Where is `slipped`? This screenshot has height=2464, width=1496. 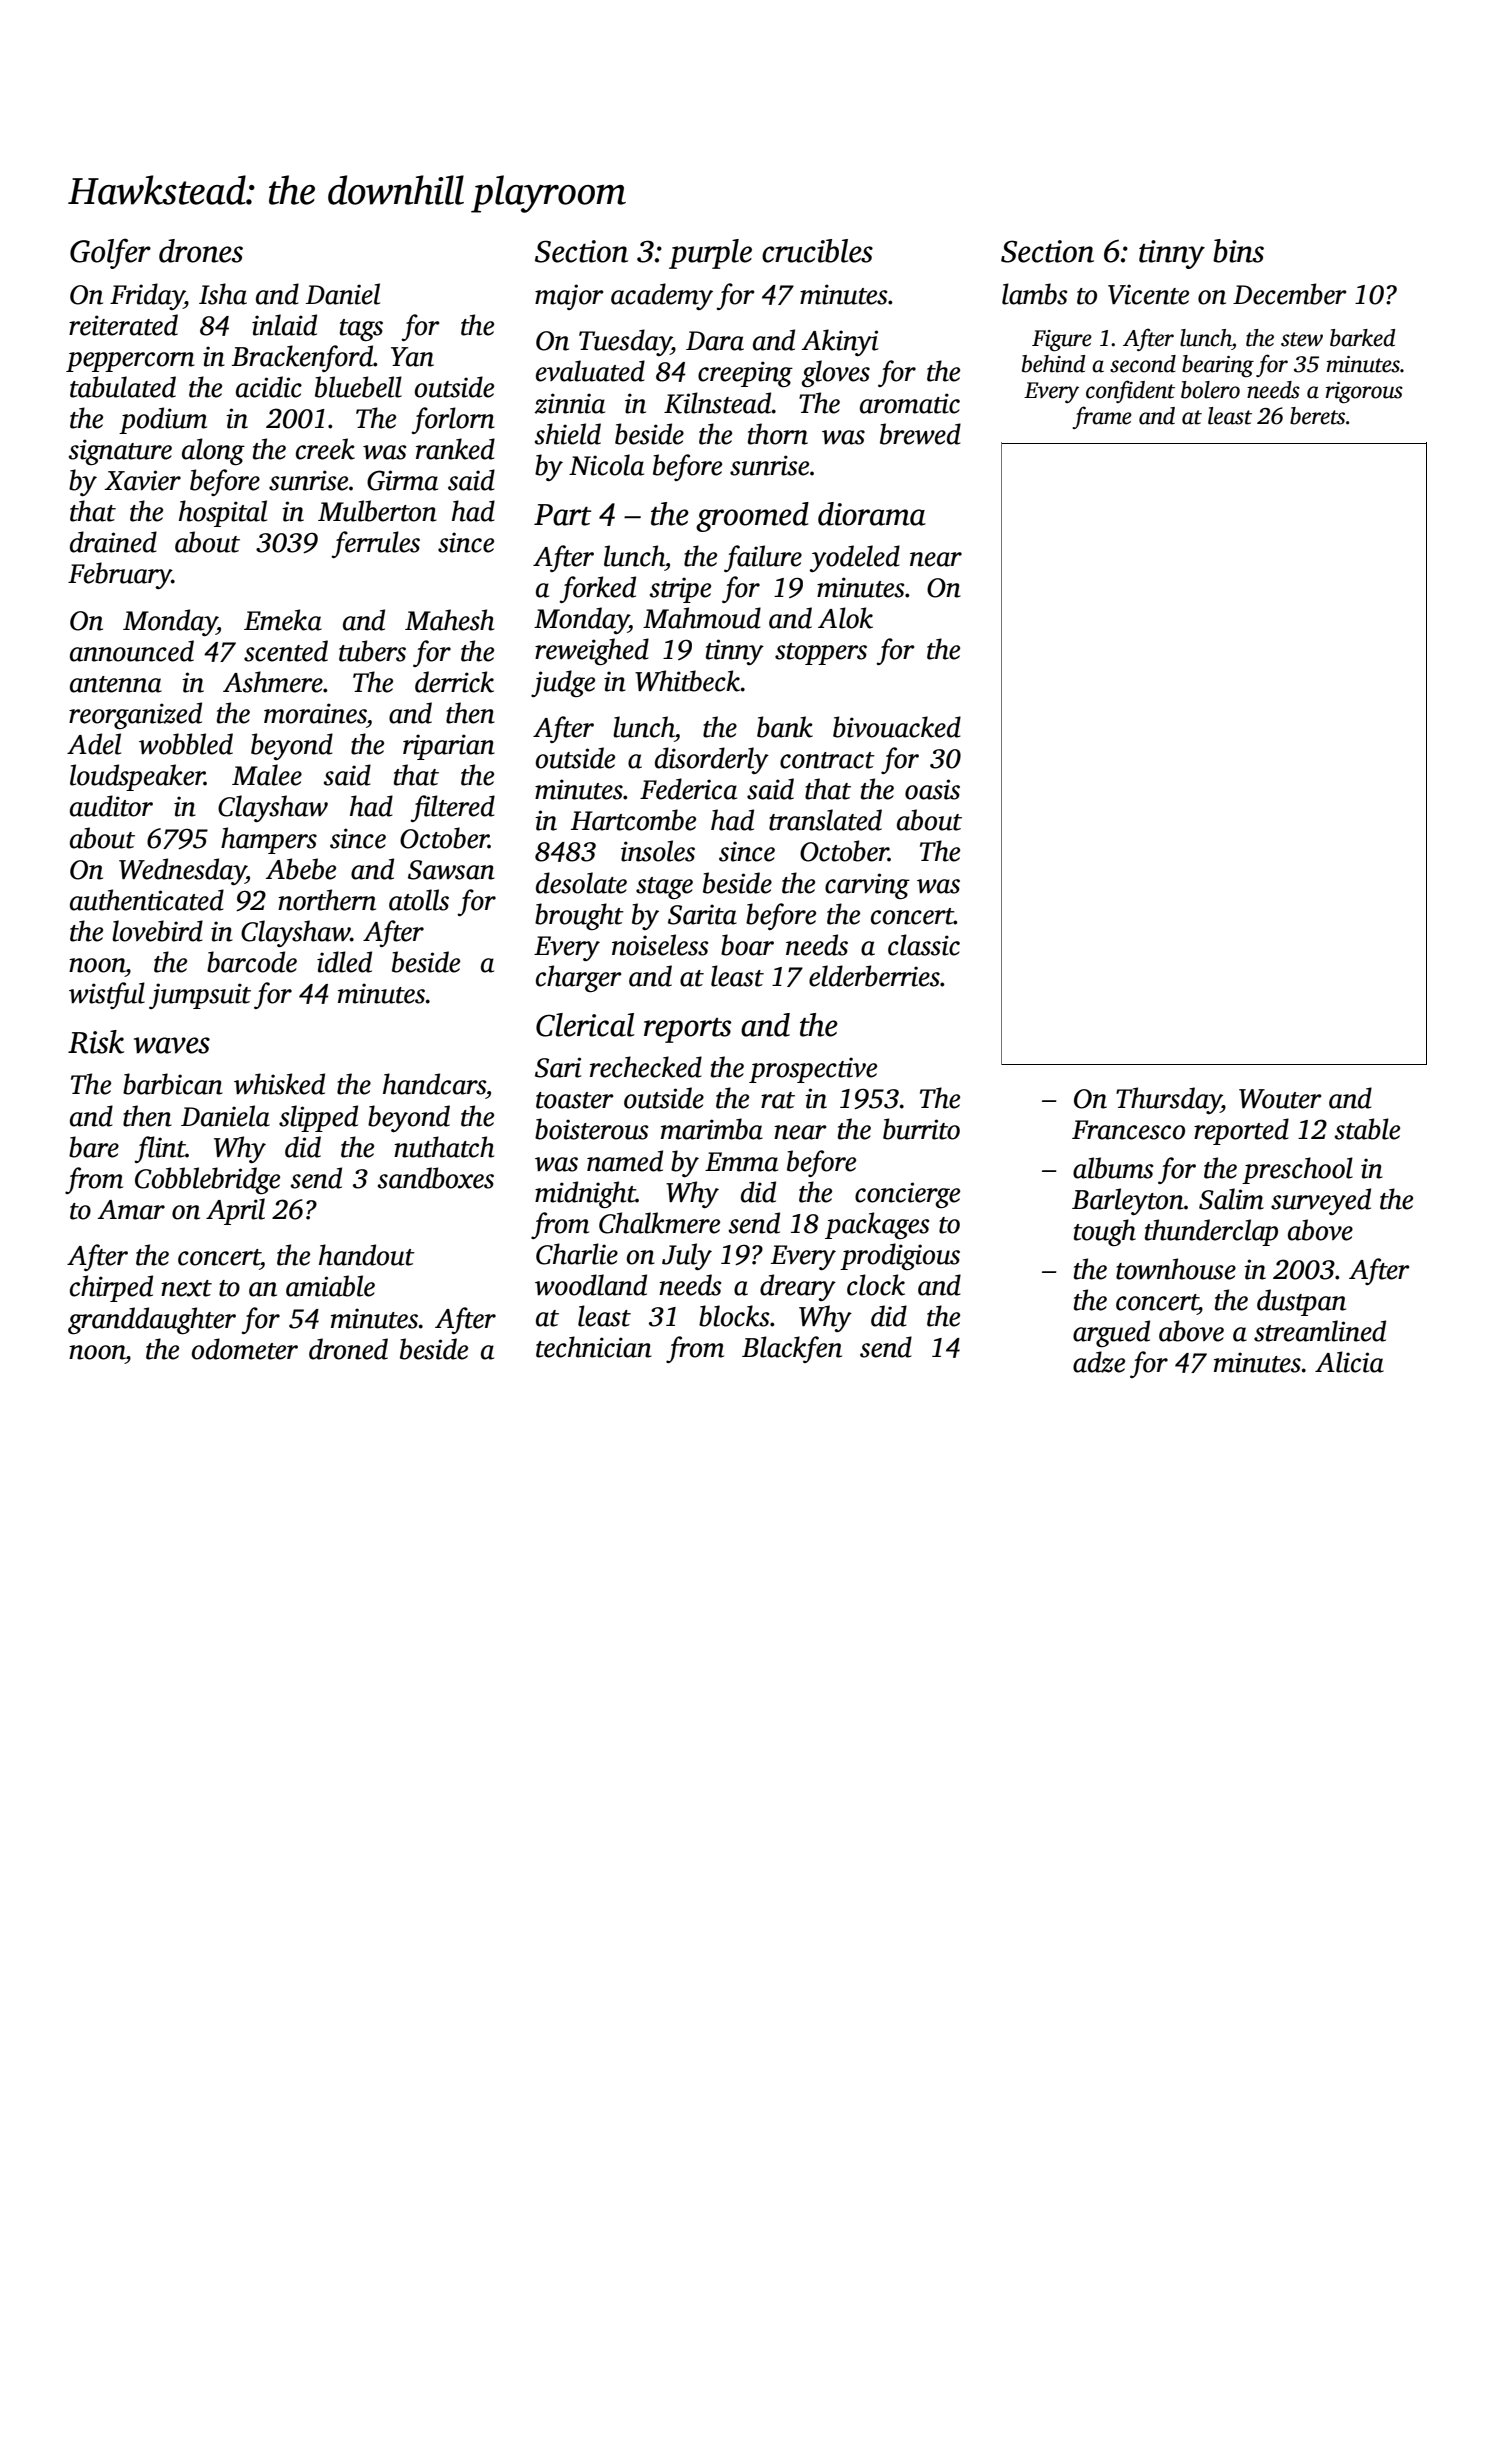 slipped is located at coordinates (318, 1118).
